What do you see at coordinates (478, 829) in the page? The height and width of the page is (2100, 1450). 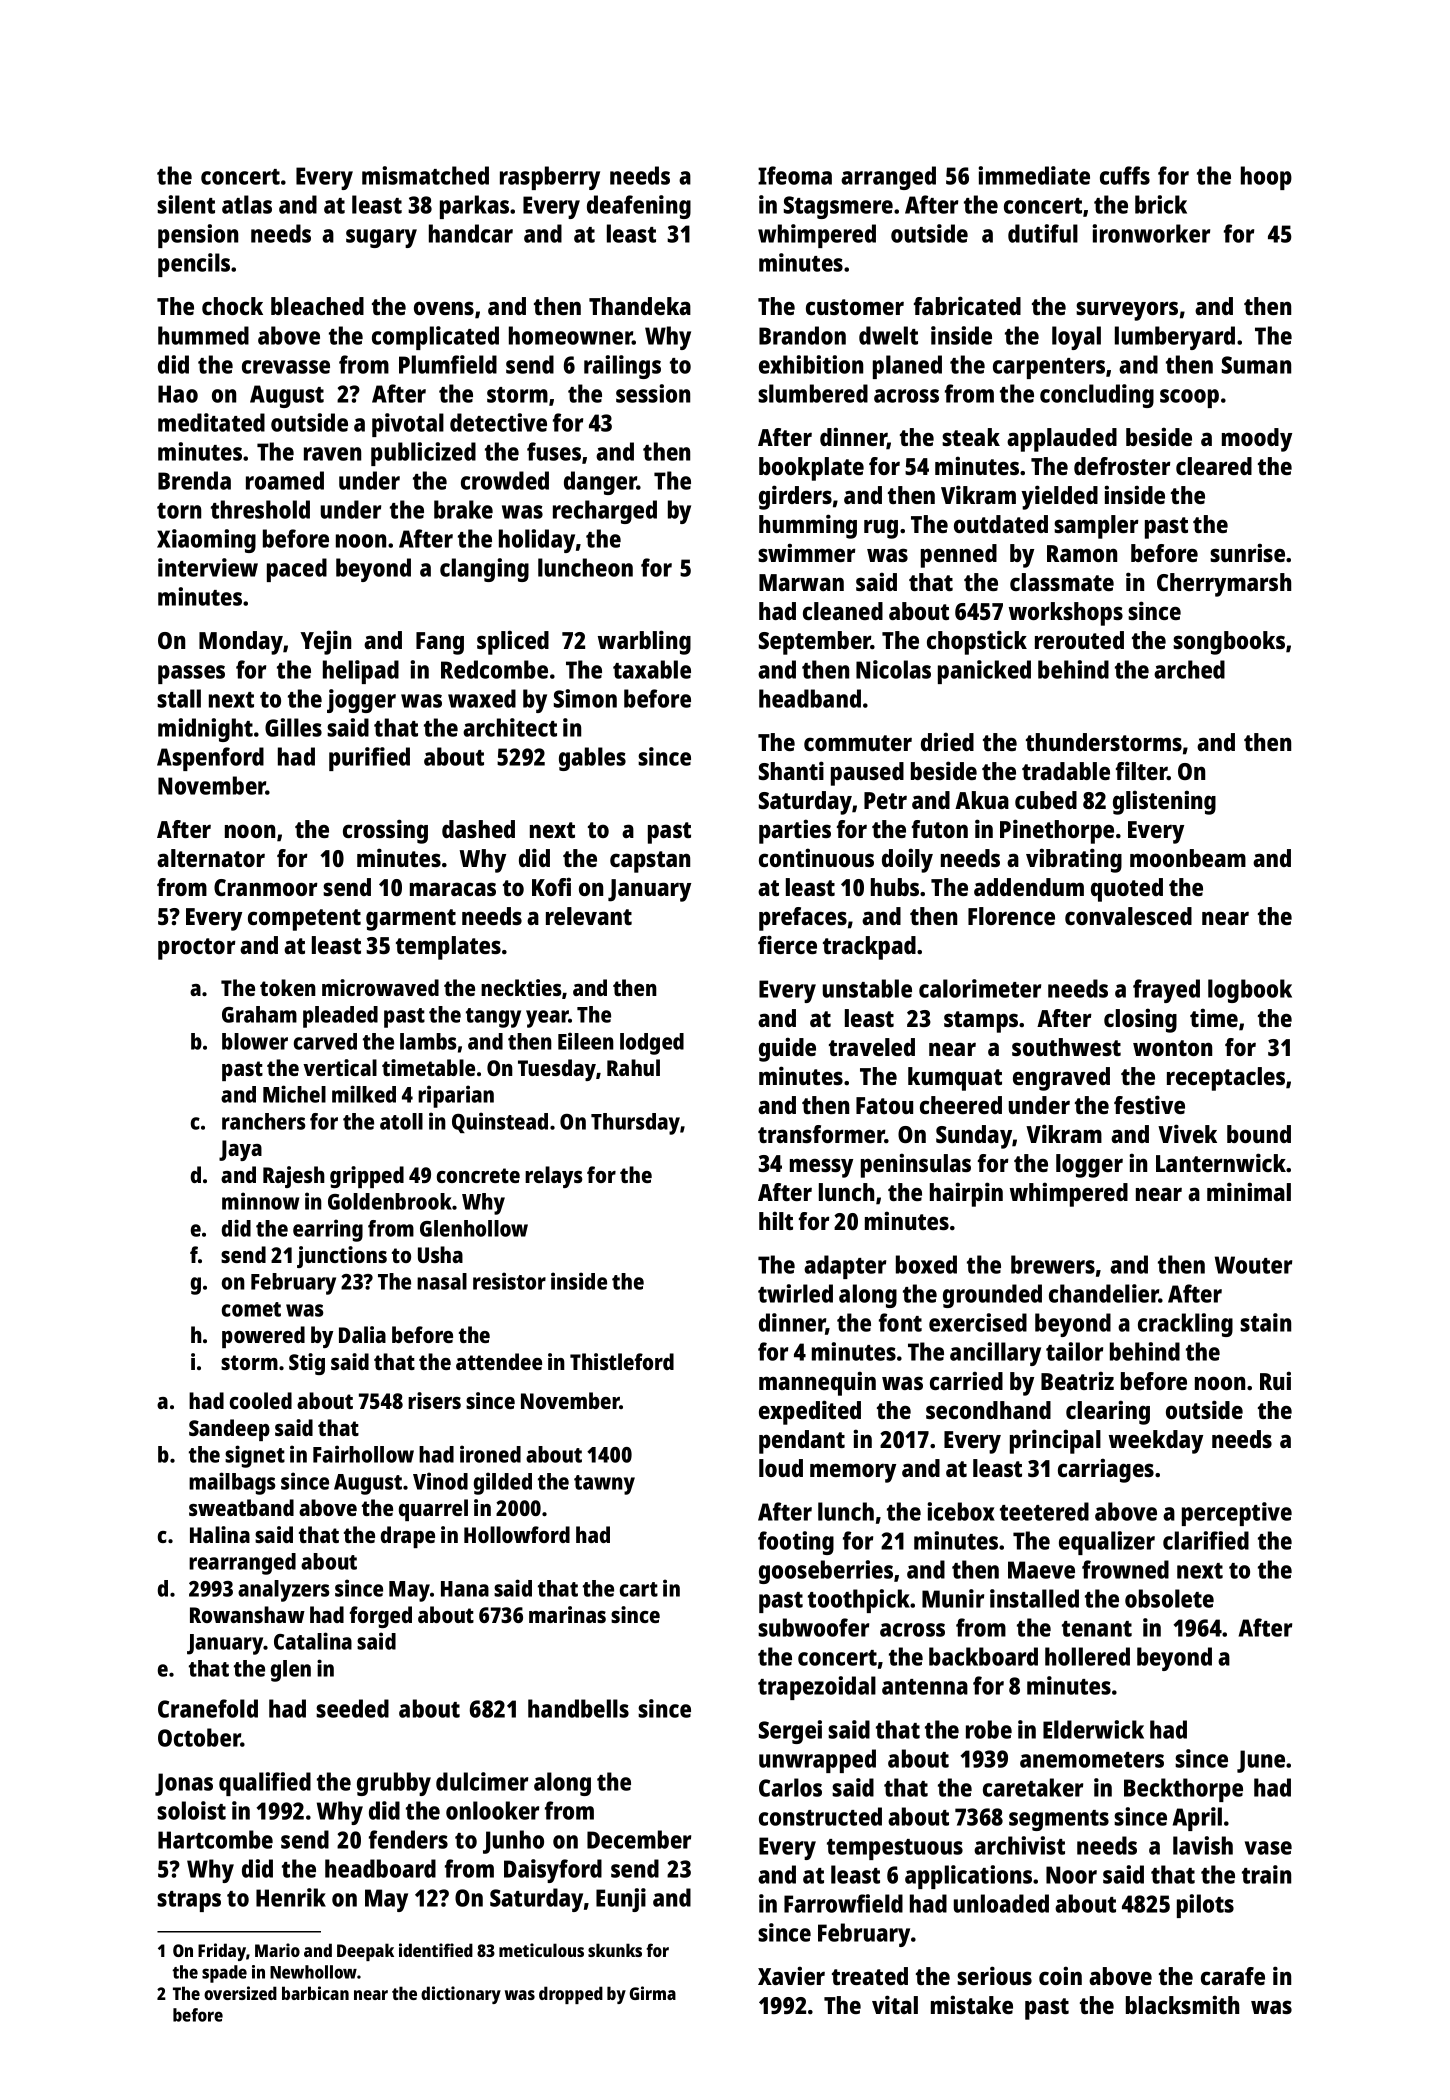 I see `dashed` at bounding box center [478, 829].
